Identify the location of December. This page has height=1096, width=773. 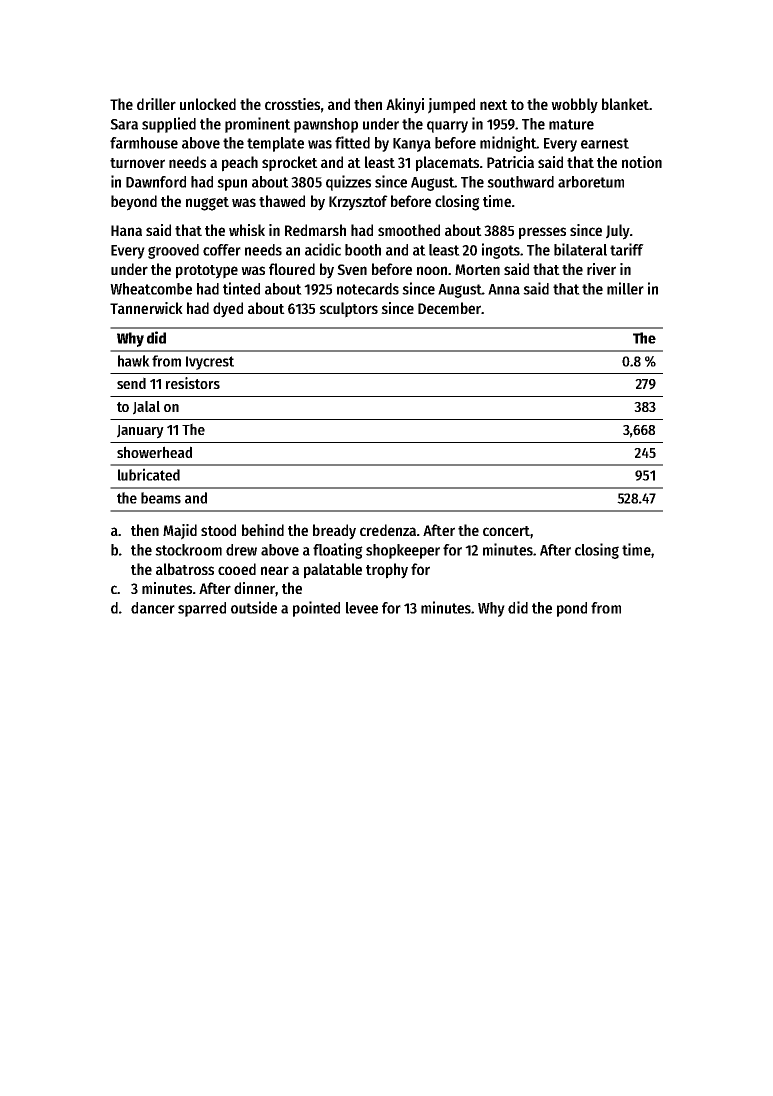
(449, 308).
